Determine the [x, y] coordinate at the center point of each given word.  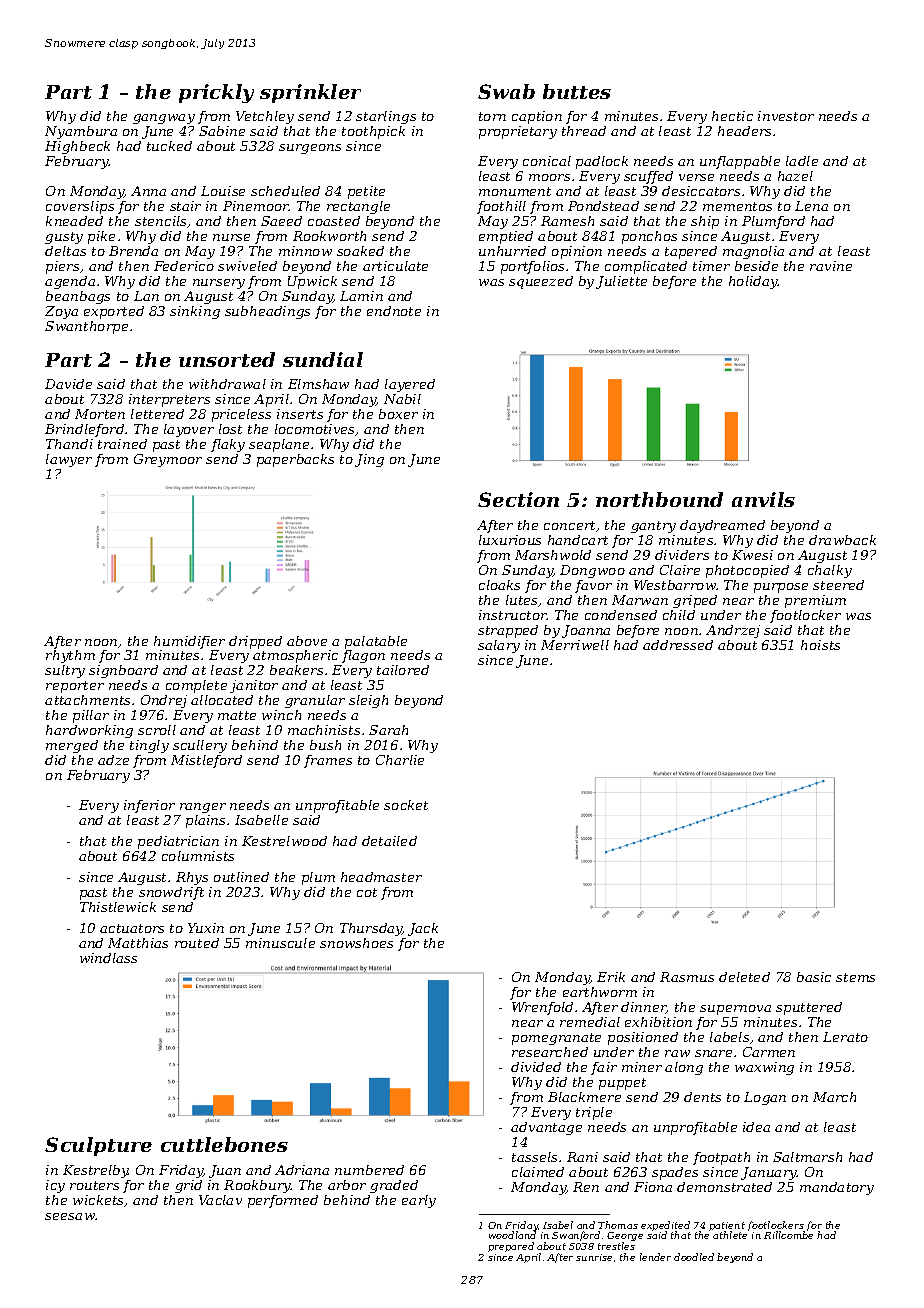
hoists [820, 645]
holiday [753, 282]
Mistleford [206, 761]
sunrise [594, 1257]
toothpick [373, 132]
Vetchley [265, 117]
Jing [369, 460]
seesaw [70, 1216]
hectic [732, 116]
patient [727, 1227]
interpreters [169, 400]
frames [328, 761]
